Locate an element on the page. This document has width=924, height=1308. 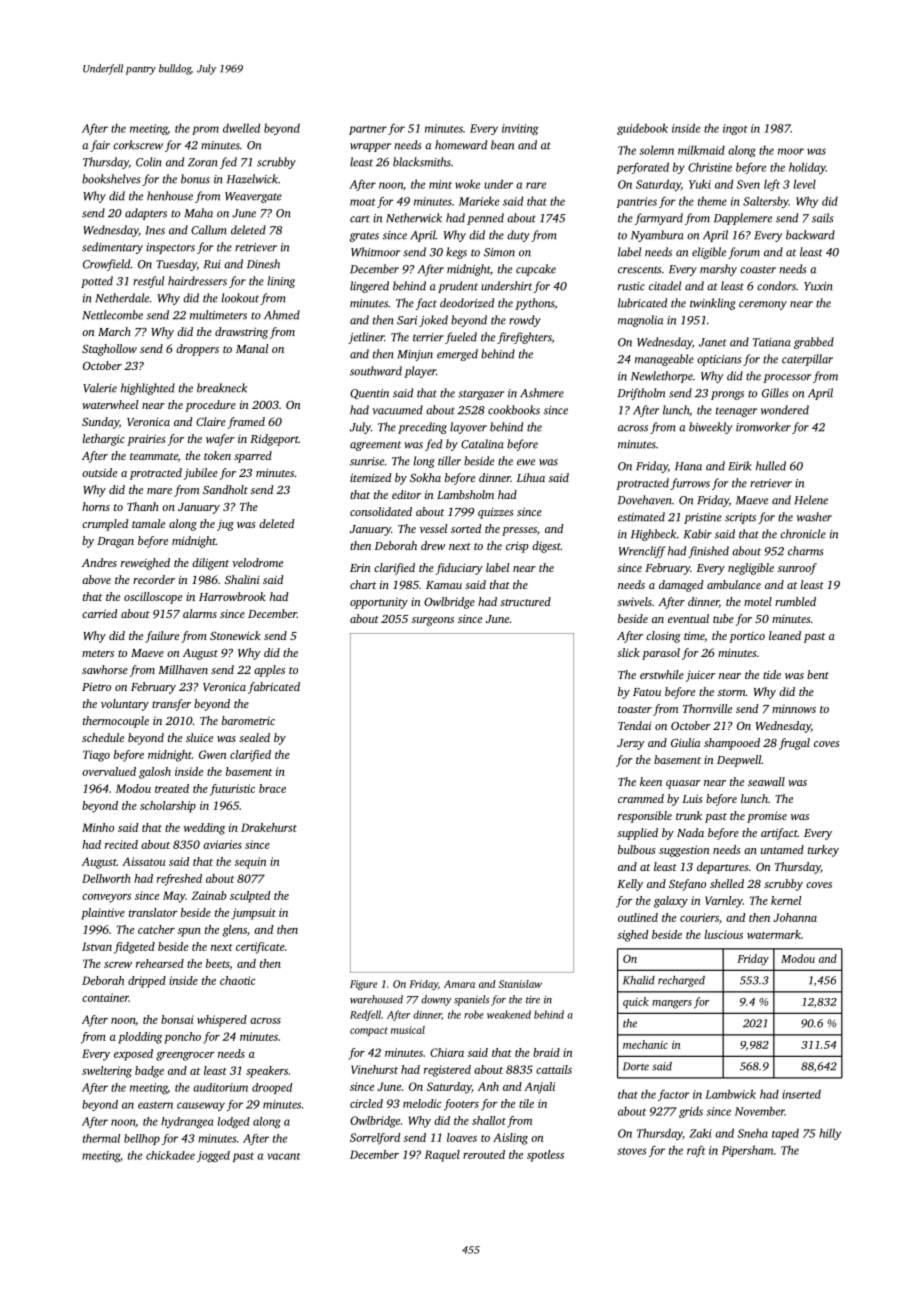
milkmaid is located at coordinates (701, 150).
